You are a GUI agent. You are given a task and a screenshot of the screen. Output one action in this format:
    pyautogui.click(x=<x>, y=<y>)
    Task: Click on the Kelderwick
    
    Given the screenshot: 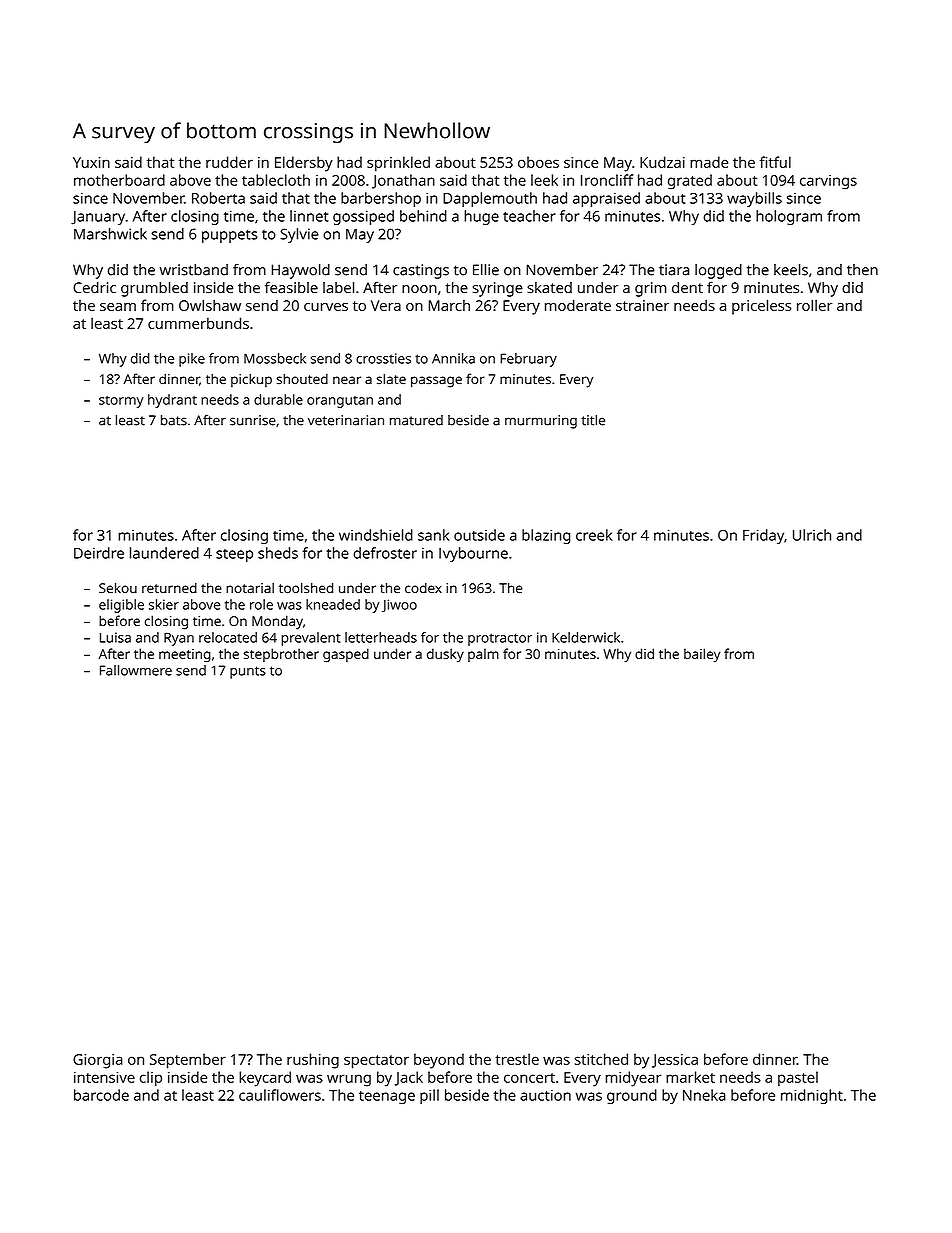 What is the action you would take?
    pyautogui.click(x=586, y=637)
